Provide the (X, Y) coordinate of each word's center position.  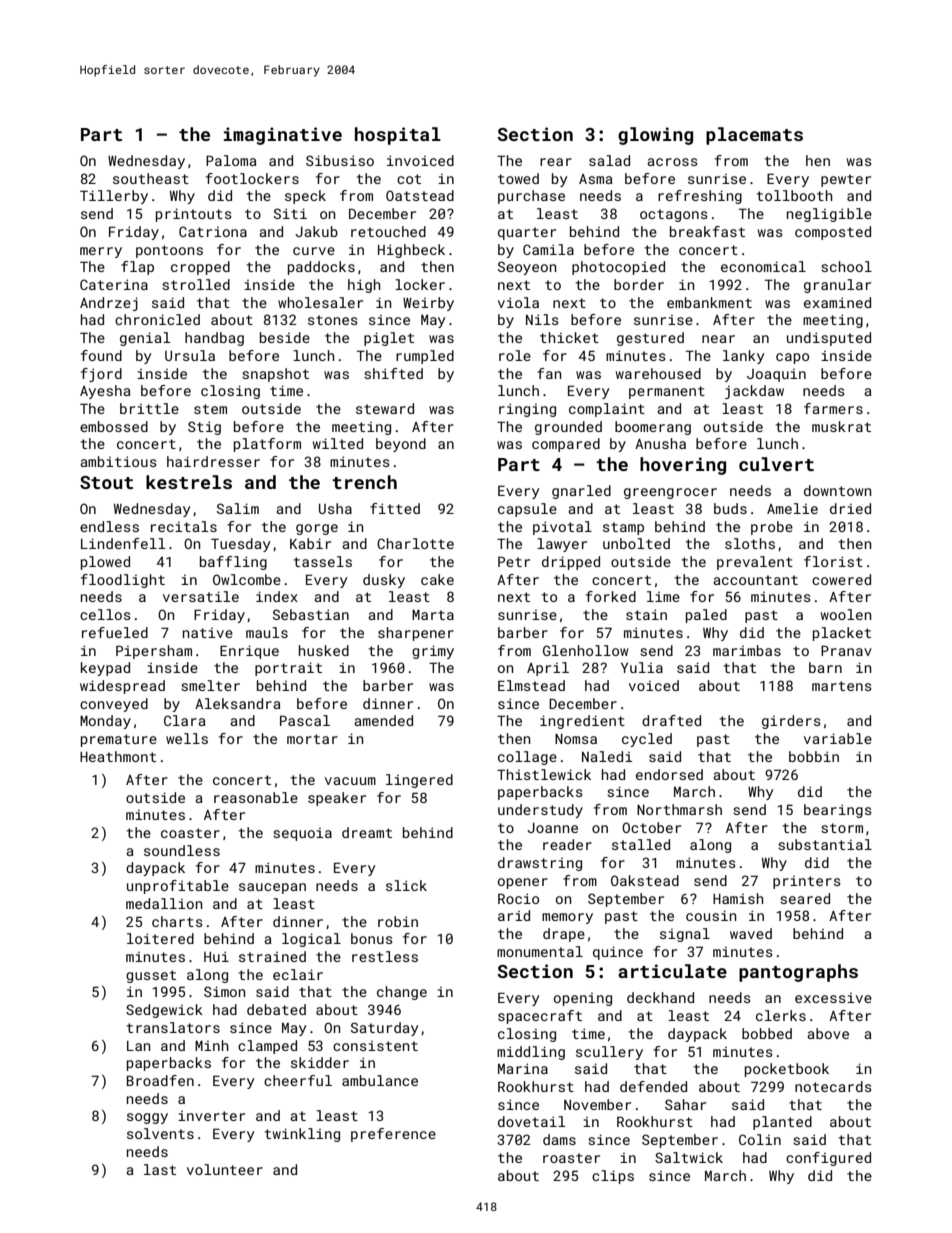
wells (187, 738)
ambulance (380, 1080)
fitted (395, 508)
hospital (398, 136)
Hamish (738, 898)
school (846, 266)
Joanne (552, 828)
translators (173, 1027)
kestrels (189, 482)
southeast (151, 178)
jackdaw (754, 392)
